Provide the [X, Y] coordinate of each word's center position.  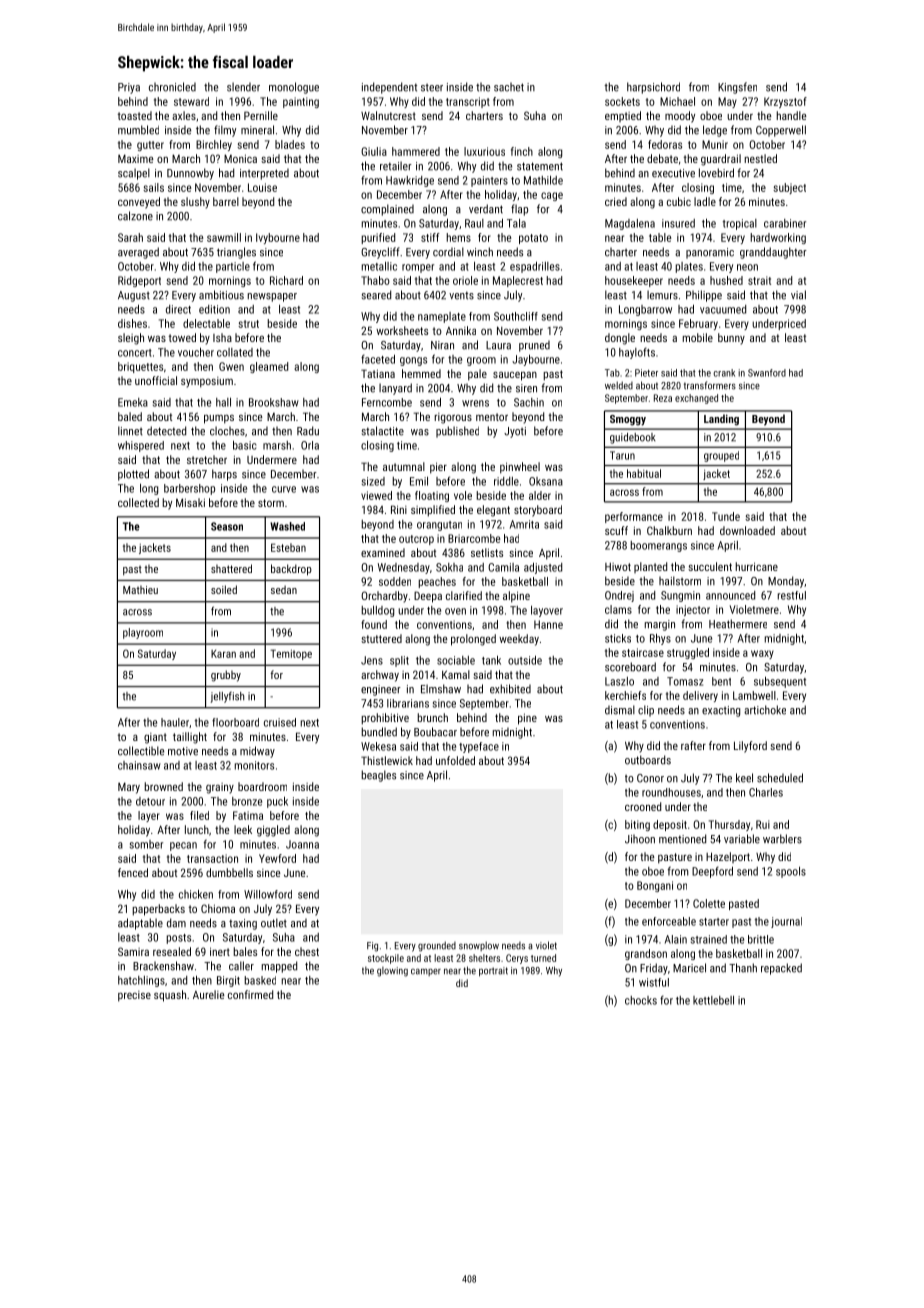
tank [491, 660]
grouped [721, 456]
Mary [129, 788]
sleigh [131, 339]
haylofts [637, 353]
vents [461, 295]
